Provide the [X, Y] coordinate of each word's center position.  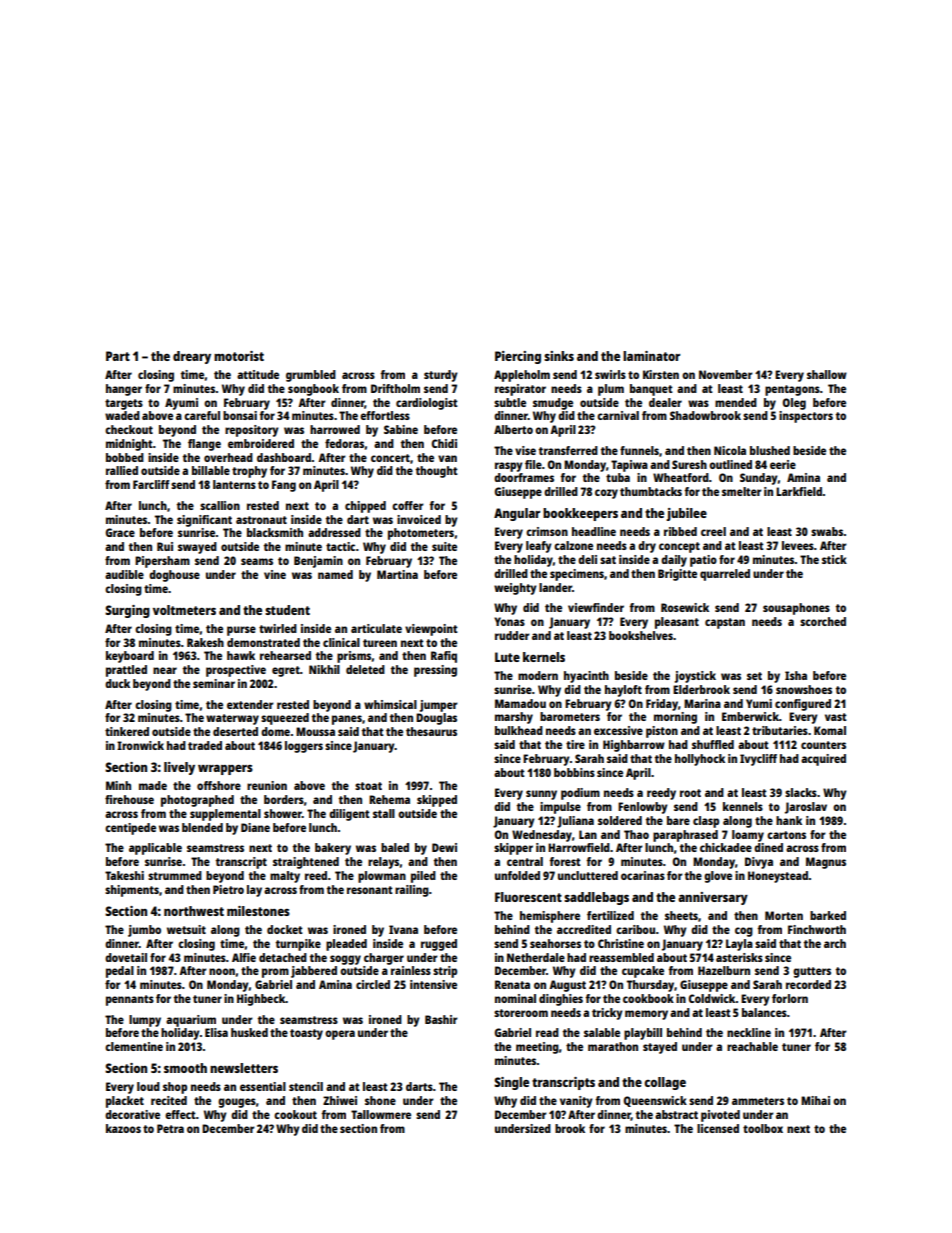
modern [538, 675]
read [547, 1032]
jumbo [144, 931]
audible [124, 574]
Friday [662, 705]
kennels [743, 806]
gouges [237, 1103]
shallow [827, 374]
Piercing [518, 357]
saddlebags [596, 898]
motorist [239, 356]
